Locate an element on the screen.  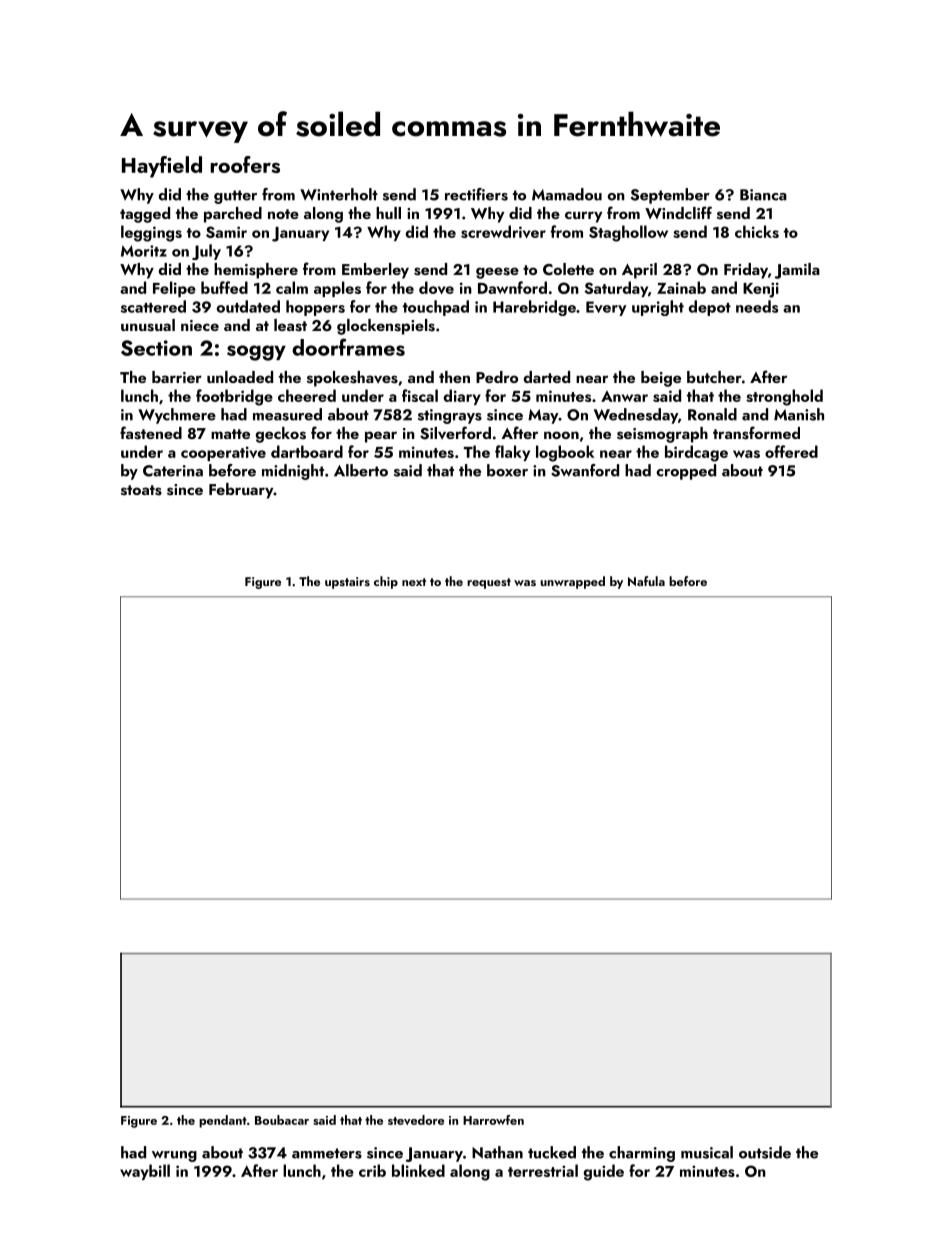
midnight is located at coordinates (293, 472).
